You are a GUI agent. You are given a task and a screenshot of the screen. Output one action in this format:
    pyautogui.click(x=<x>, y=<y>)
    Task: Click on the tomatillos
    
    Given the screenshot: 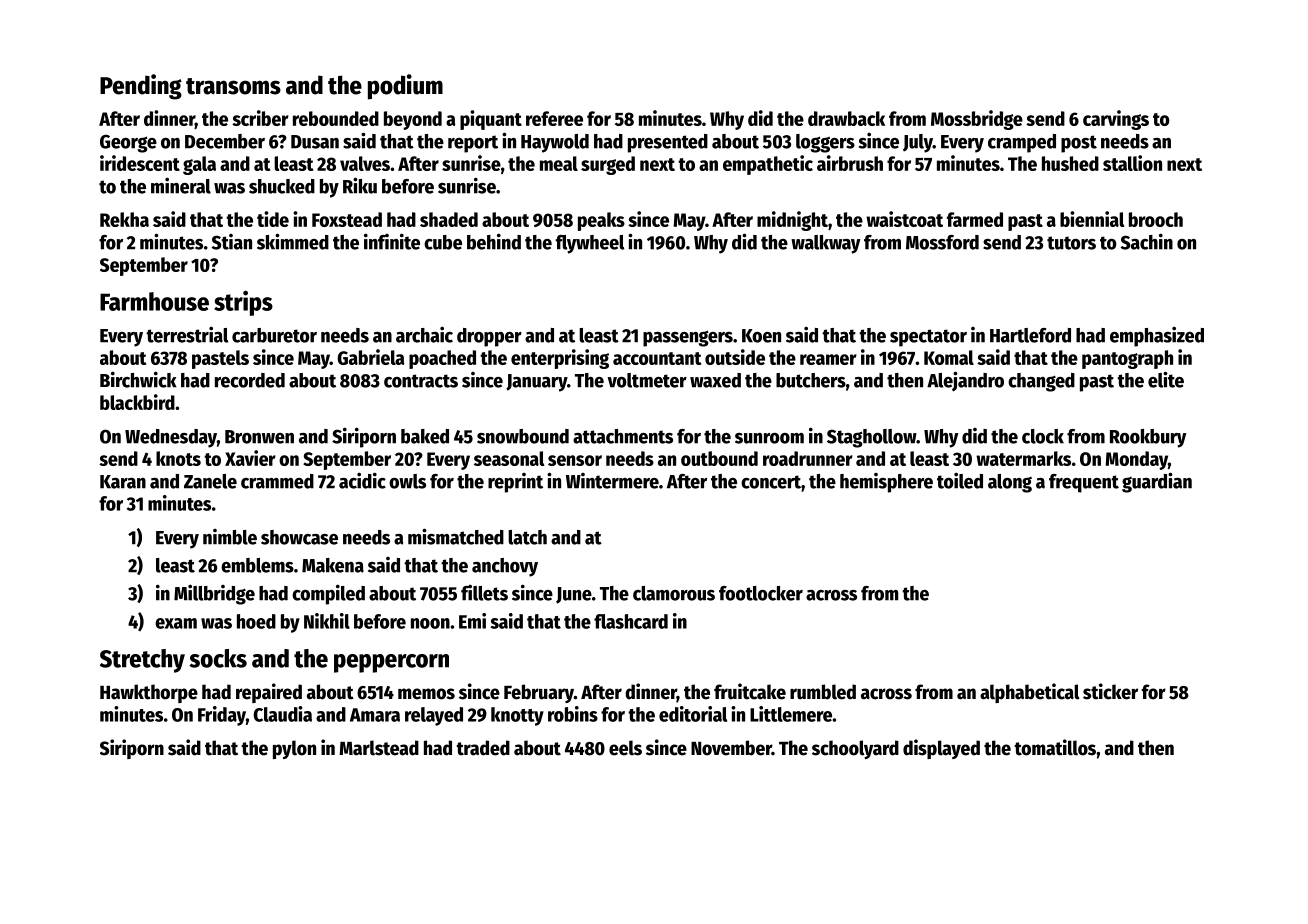 What is the action you would take?
    pyautogui.click(x=1055, y=747)
